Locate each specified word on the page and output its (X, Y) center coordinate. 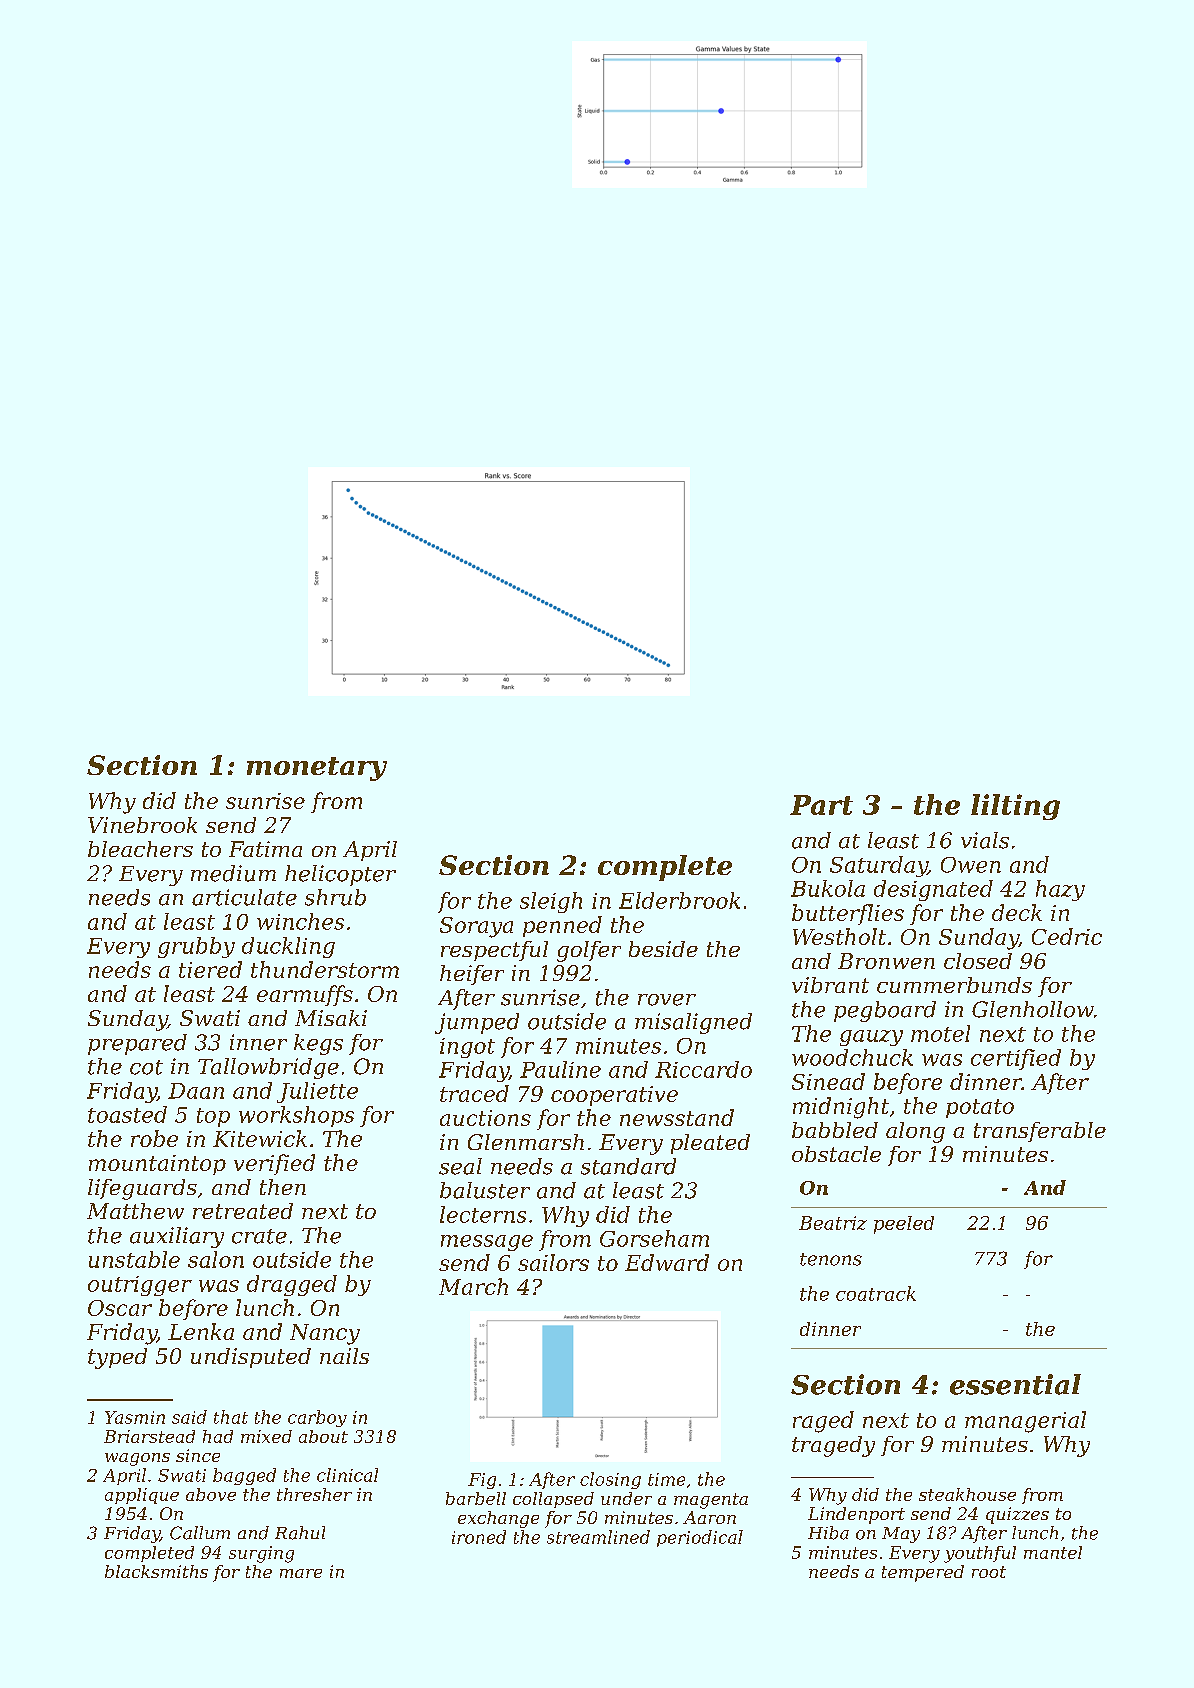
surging (261, 1554)
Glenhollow (1033, 1009)
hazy (1060, 890)
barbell (476, 1498)
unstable (134, 1259)
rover (667, 1000)
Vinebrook (142, 825)
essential (1015, 1384)
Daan (196, 1091)
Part (821, 805)
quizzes (1017, 1515)
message (487, 1243)
